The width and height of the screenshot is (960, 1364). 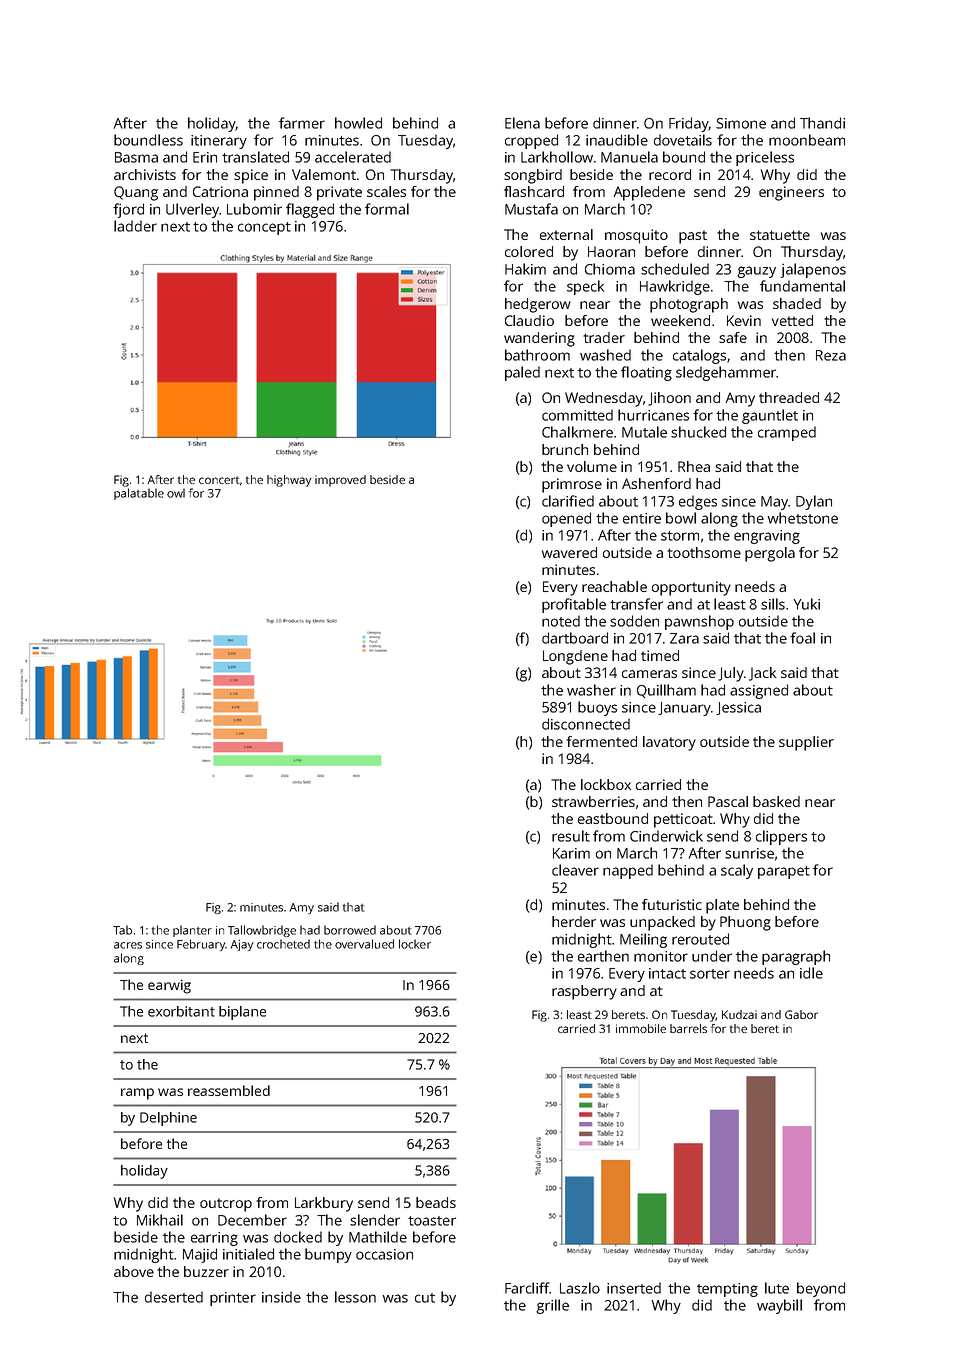 I want to click on ladder, so click(x=135, y=226).
